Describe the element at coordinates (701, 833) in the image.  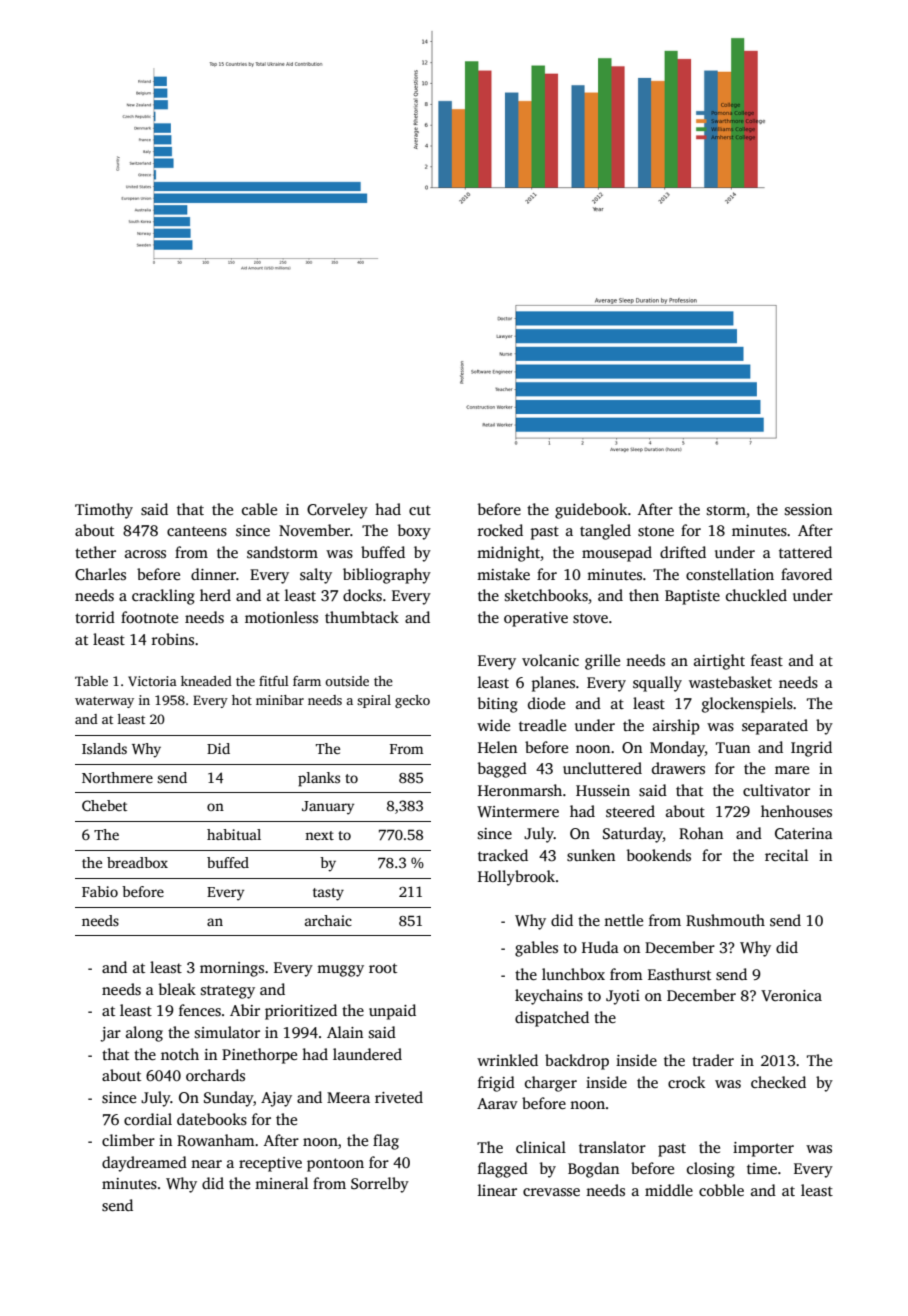
I see `Rohan` at that location.
